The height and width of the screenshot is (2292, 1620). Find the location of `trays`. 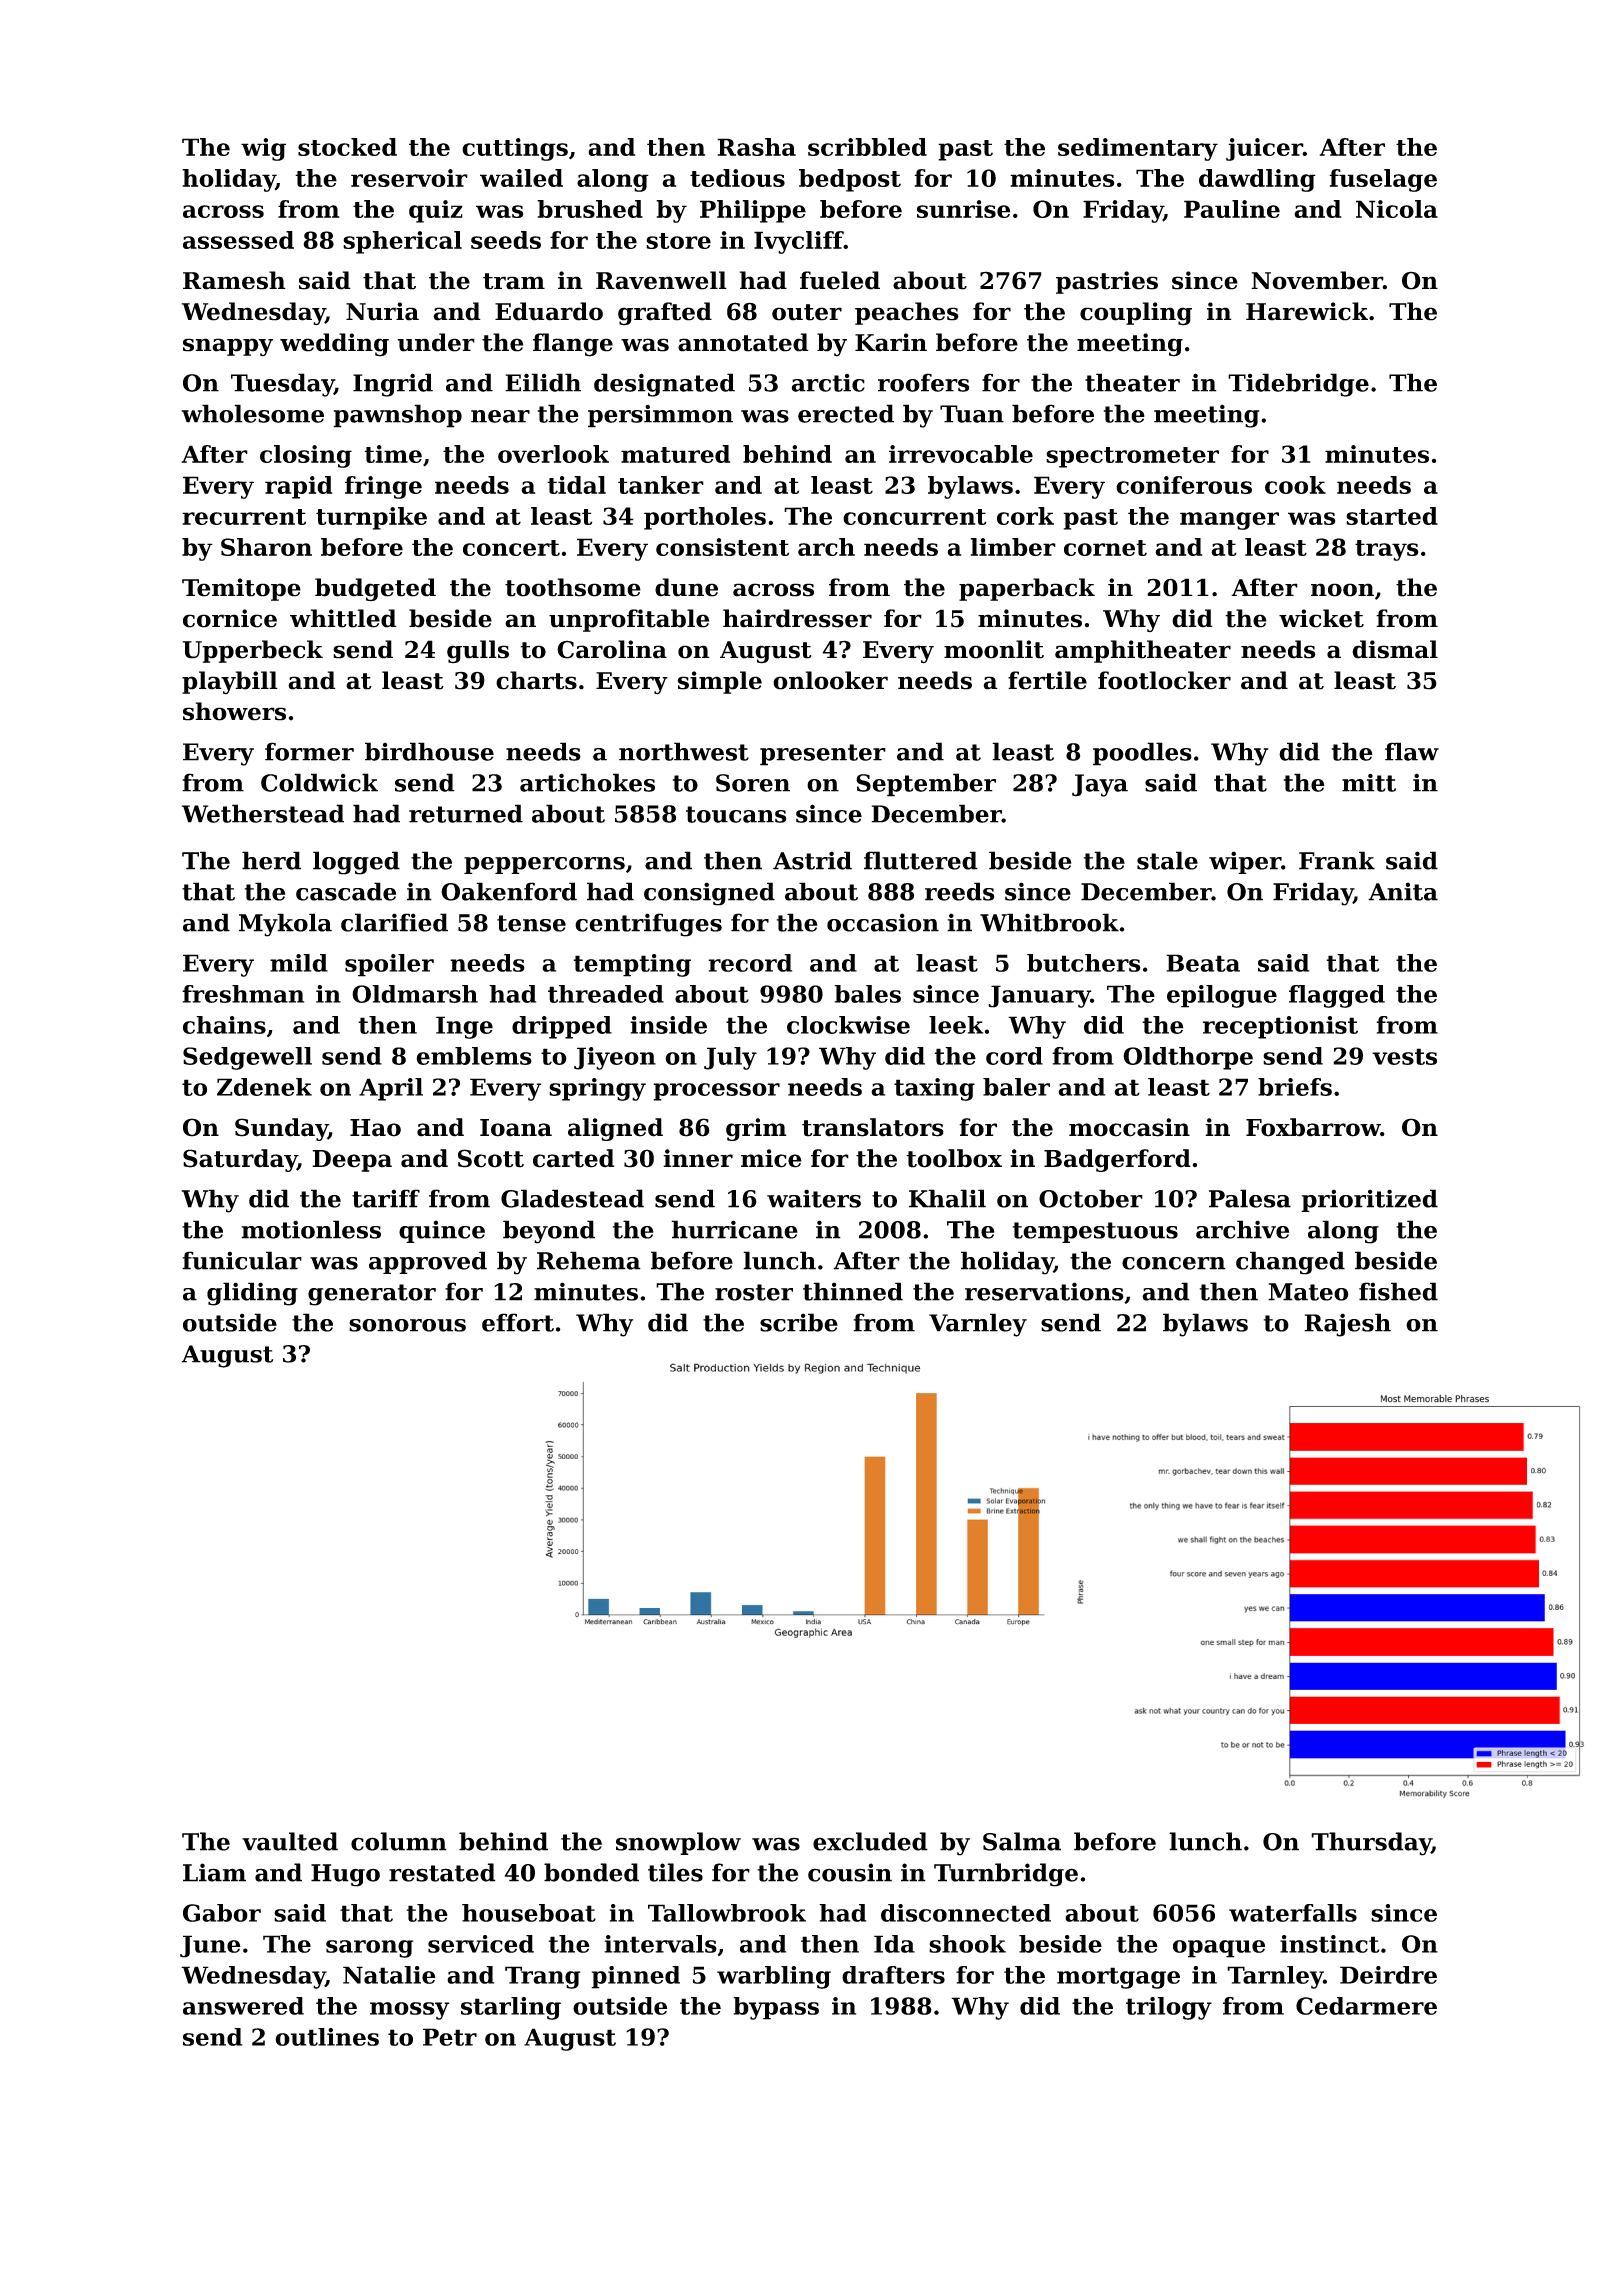

trays is located at coordinates (1387, 550).
